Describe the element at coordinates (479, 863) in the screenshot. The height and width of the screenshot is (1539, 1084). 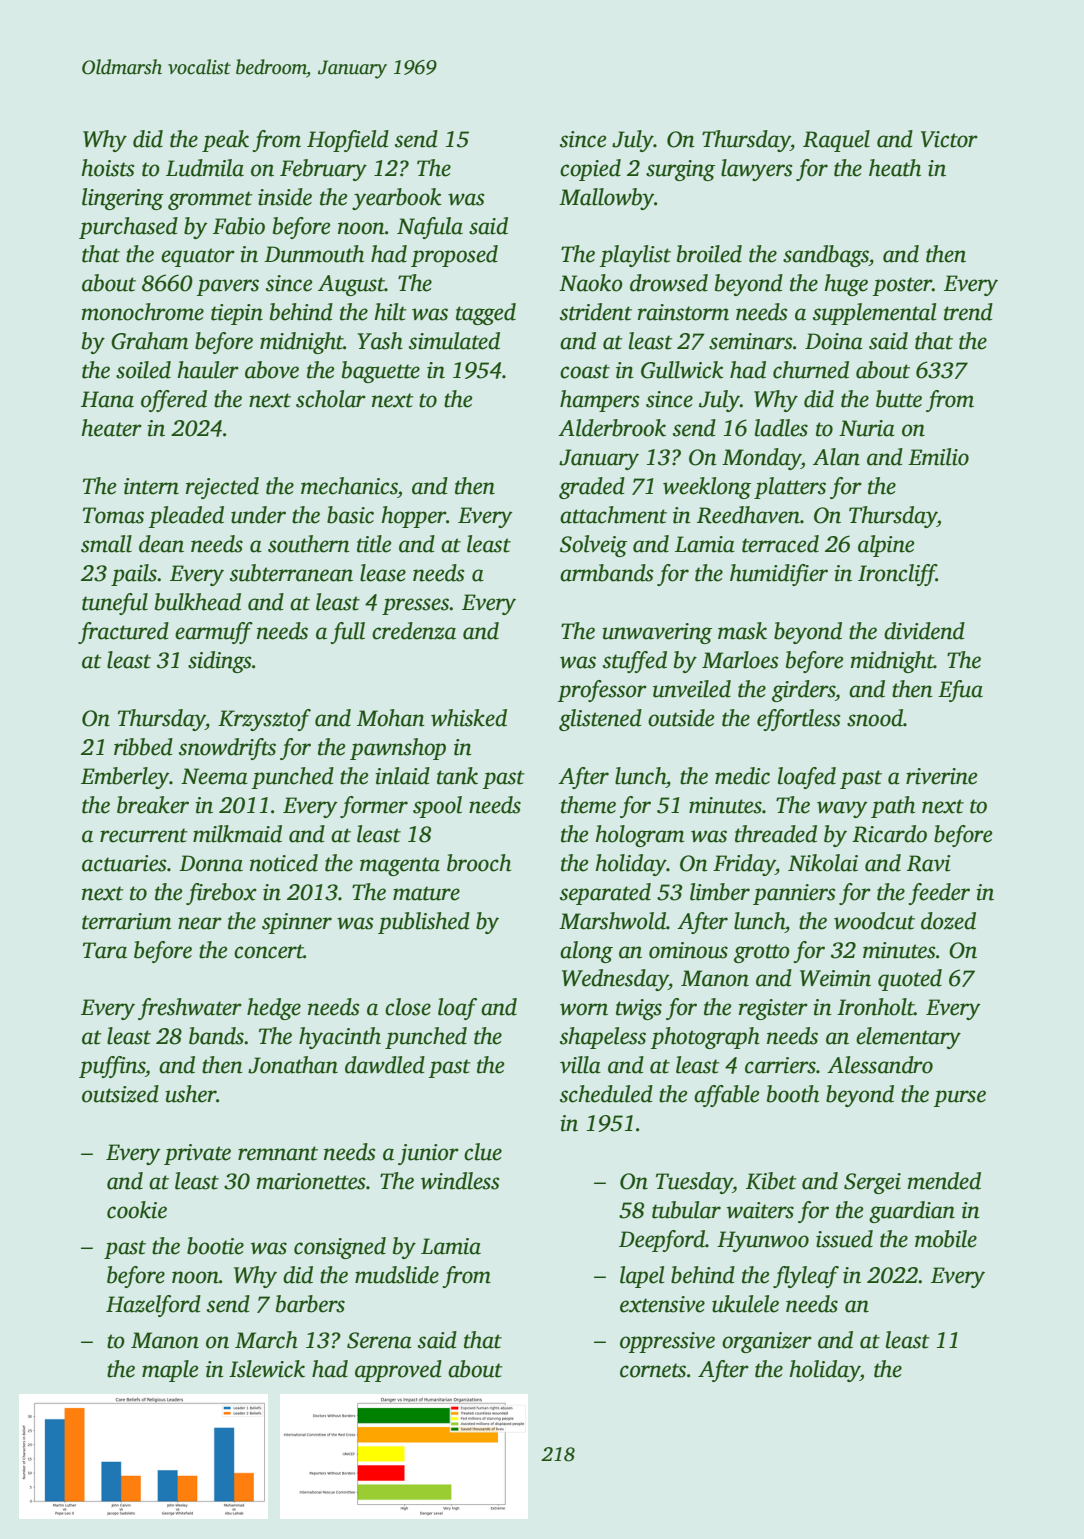
I see `brooch` at that location.
